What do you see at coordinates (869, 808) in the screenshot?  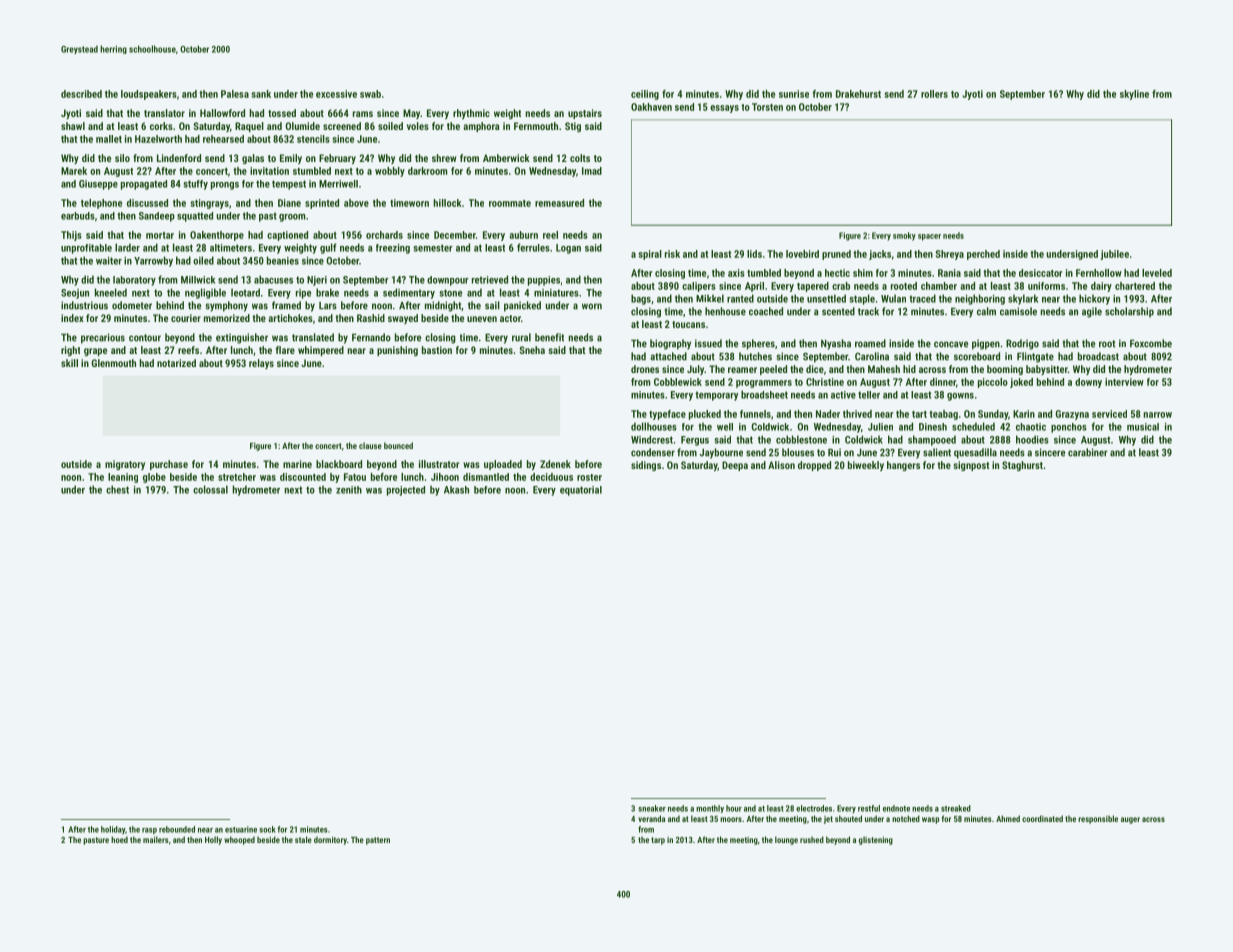 I see `restful` at bounding box center [869, 808].
